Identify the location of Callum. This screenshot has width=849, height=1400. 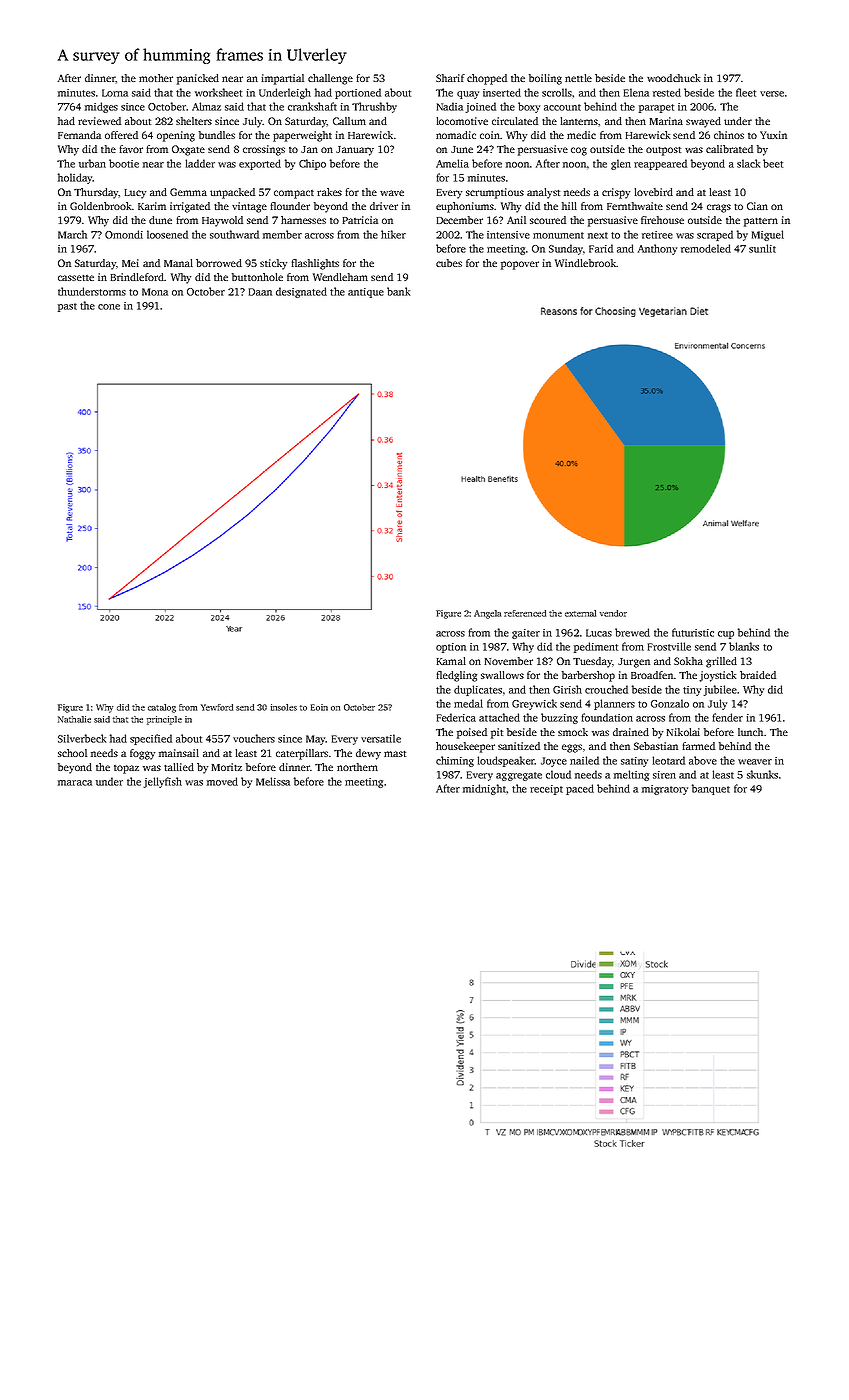
(349, 121).
